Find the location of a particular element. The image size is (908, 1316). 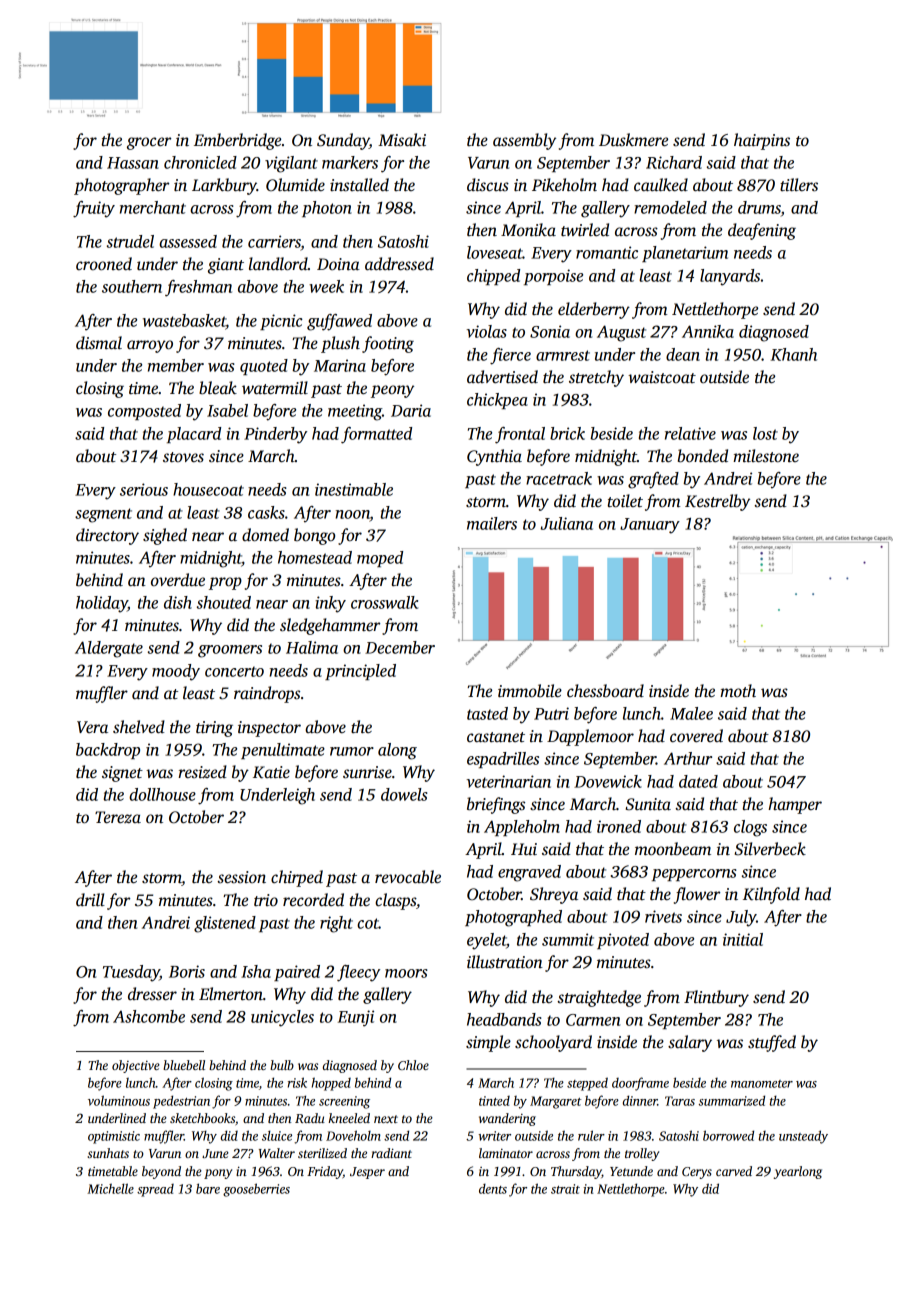

glistened is located at coordinates (225, 924).
